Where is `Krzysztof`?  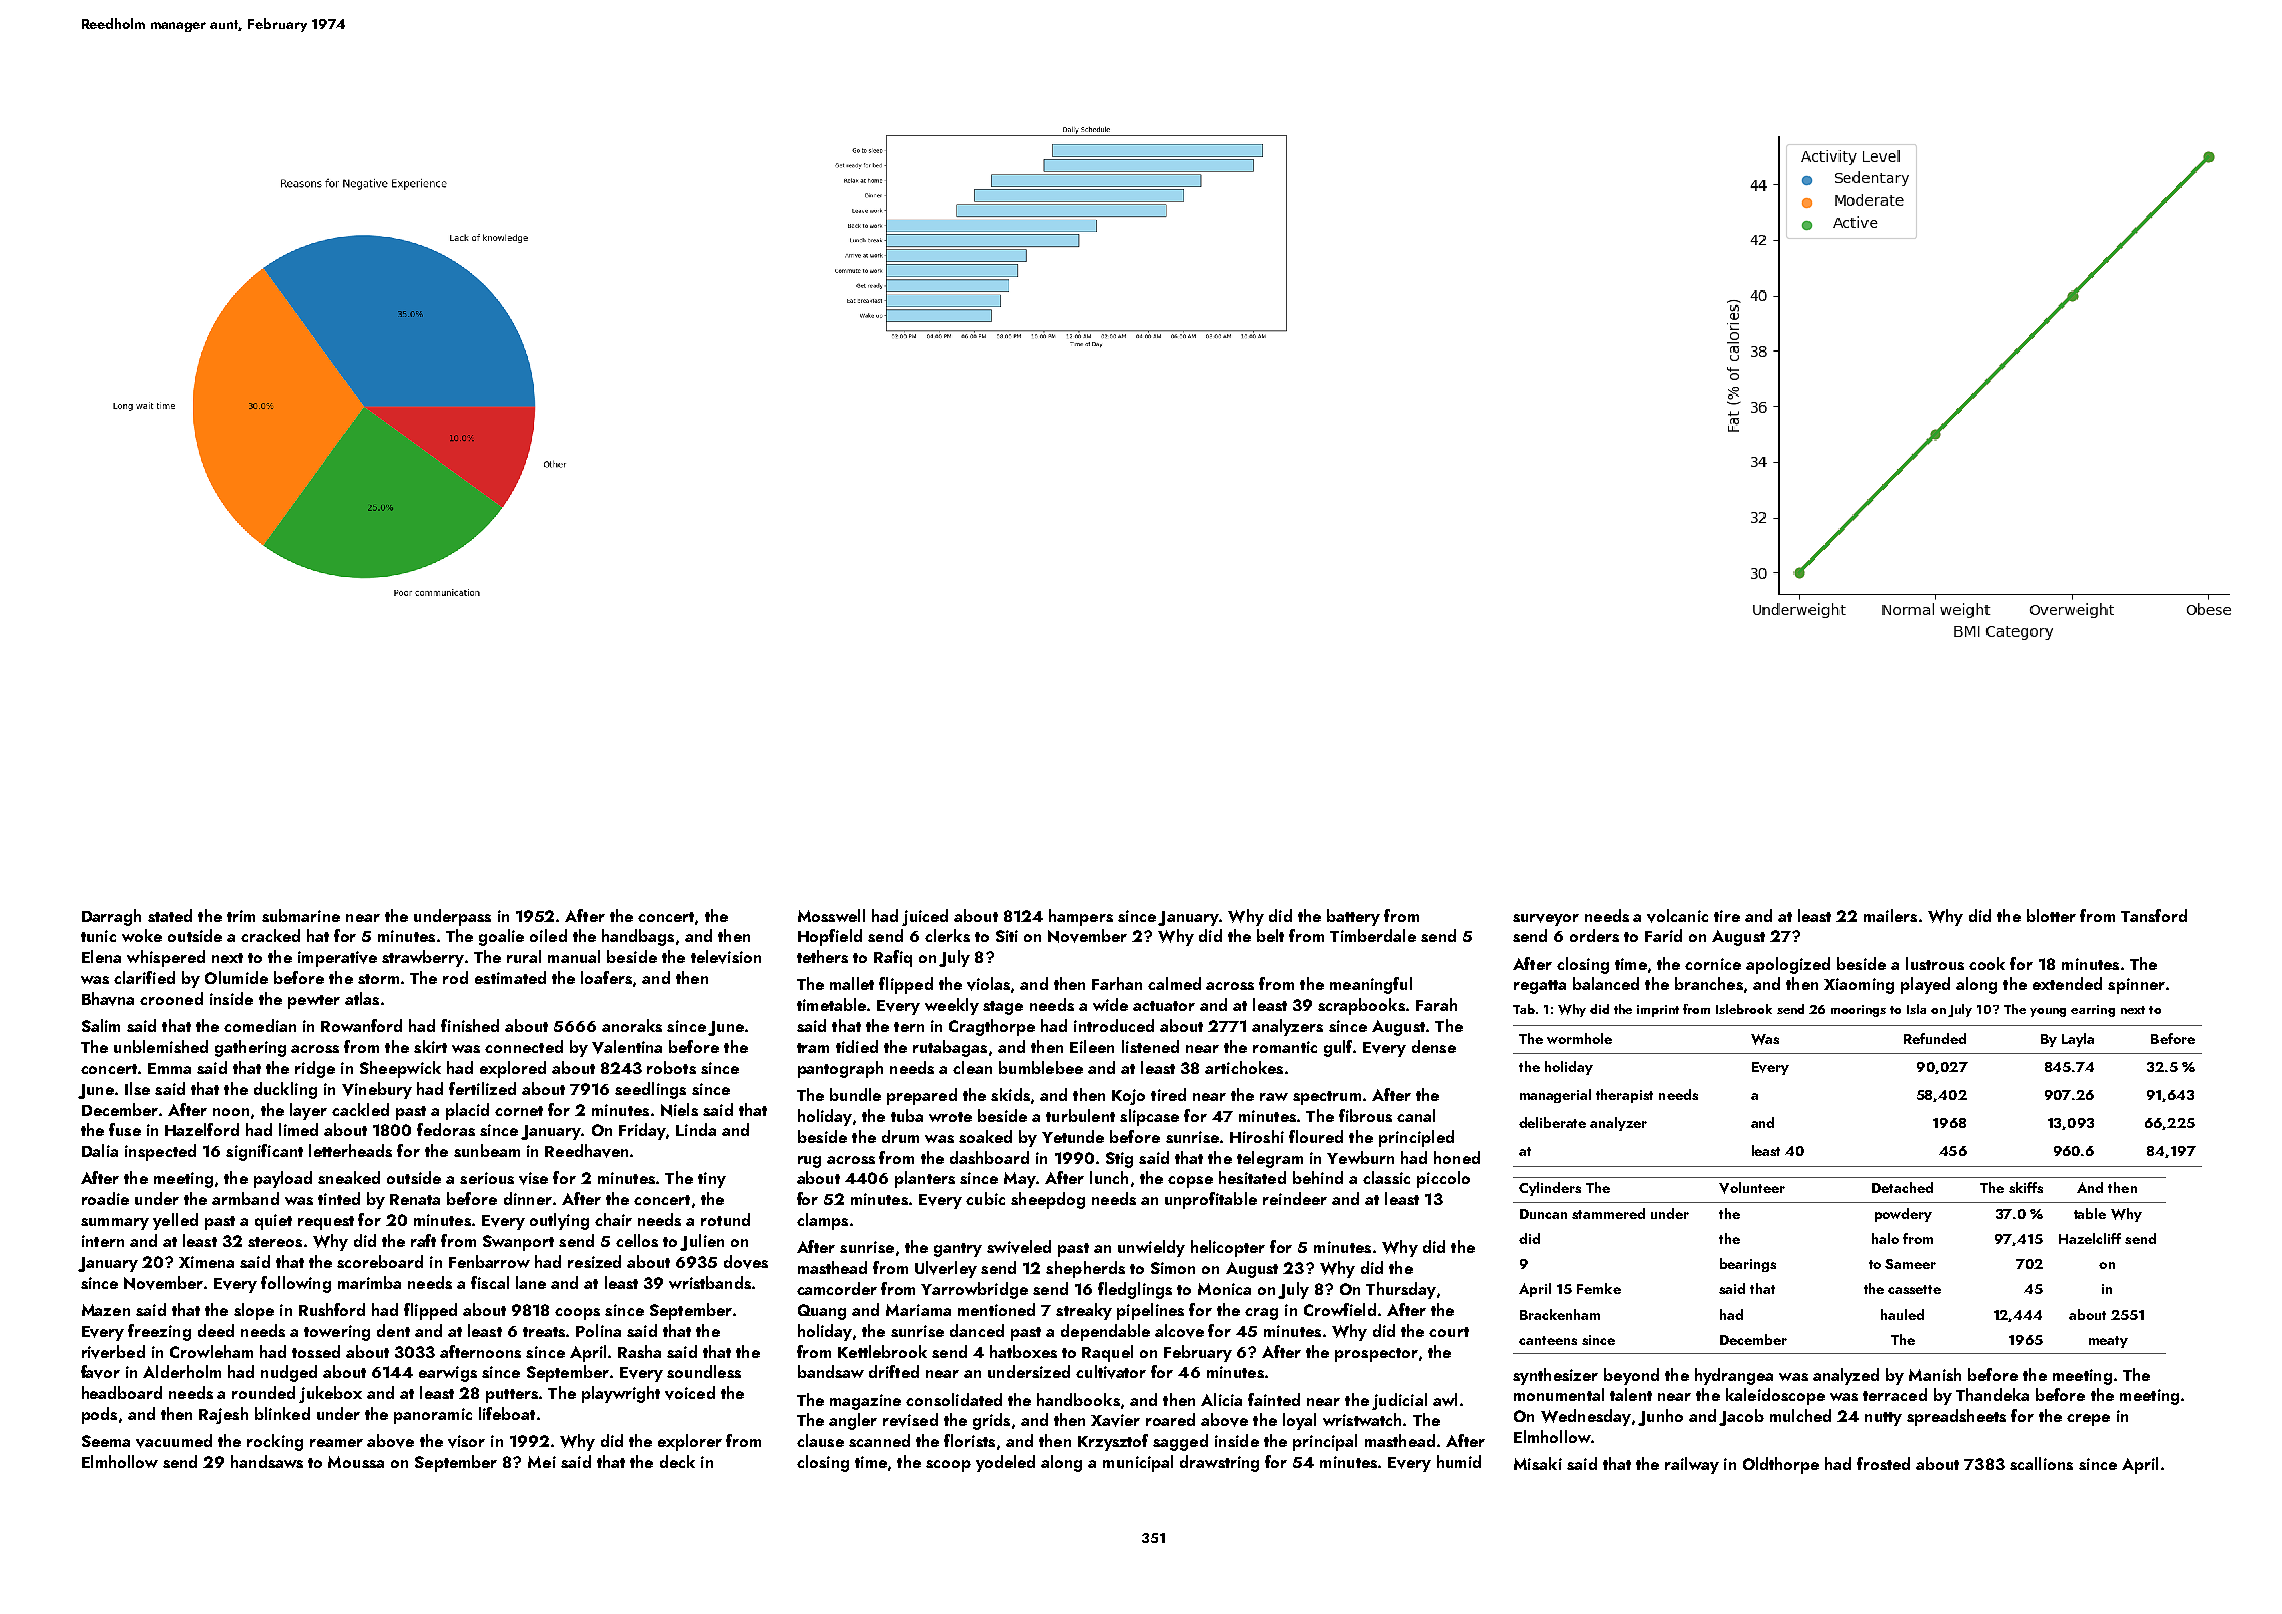 Krzysztof is located at coordinates (1113, 1442).
